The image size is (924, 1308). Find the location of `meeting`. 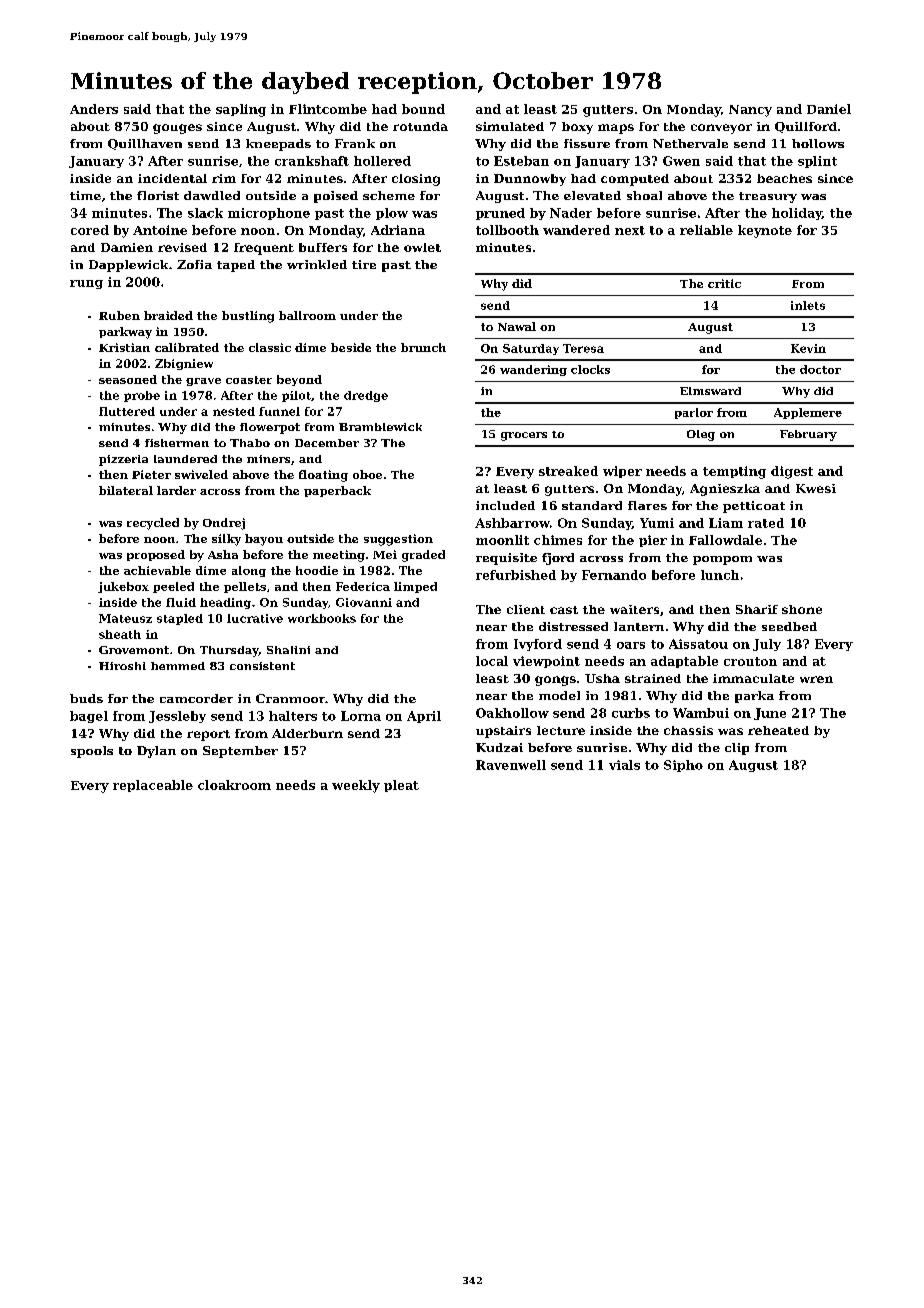

meeting is located at coordinates (339, 556).
